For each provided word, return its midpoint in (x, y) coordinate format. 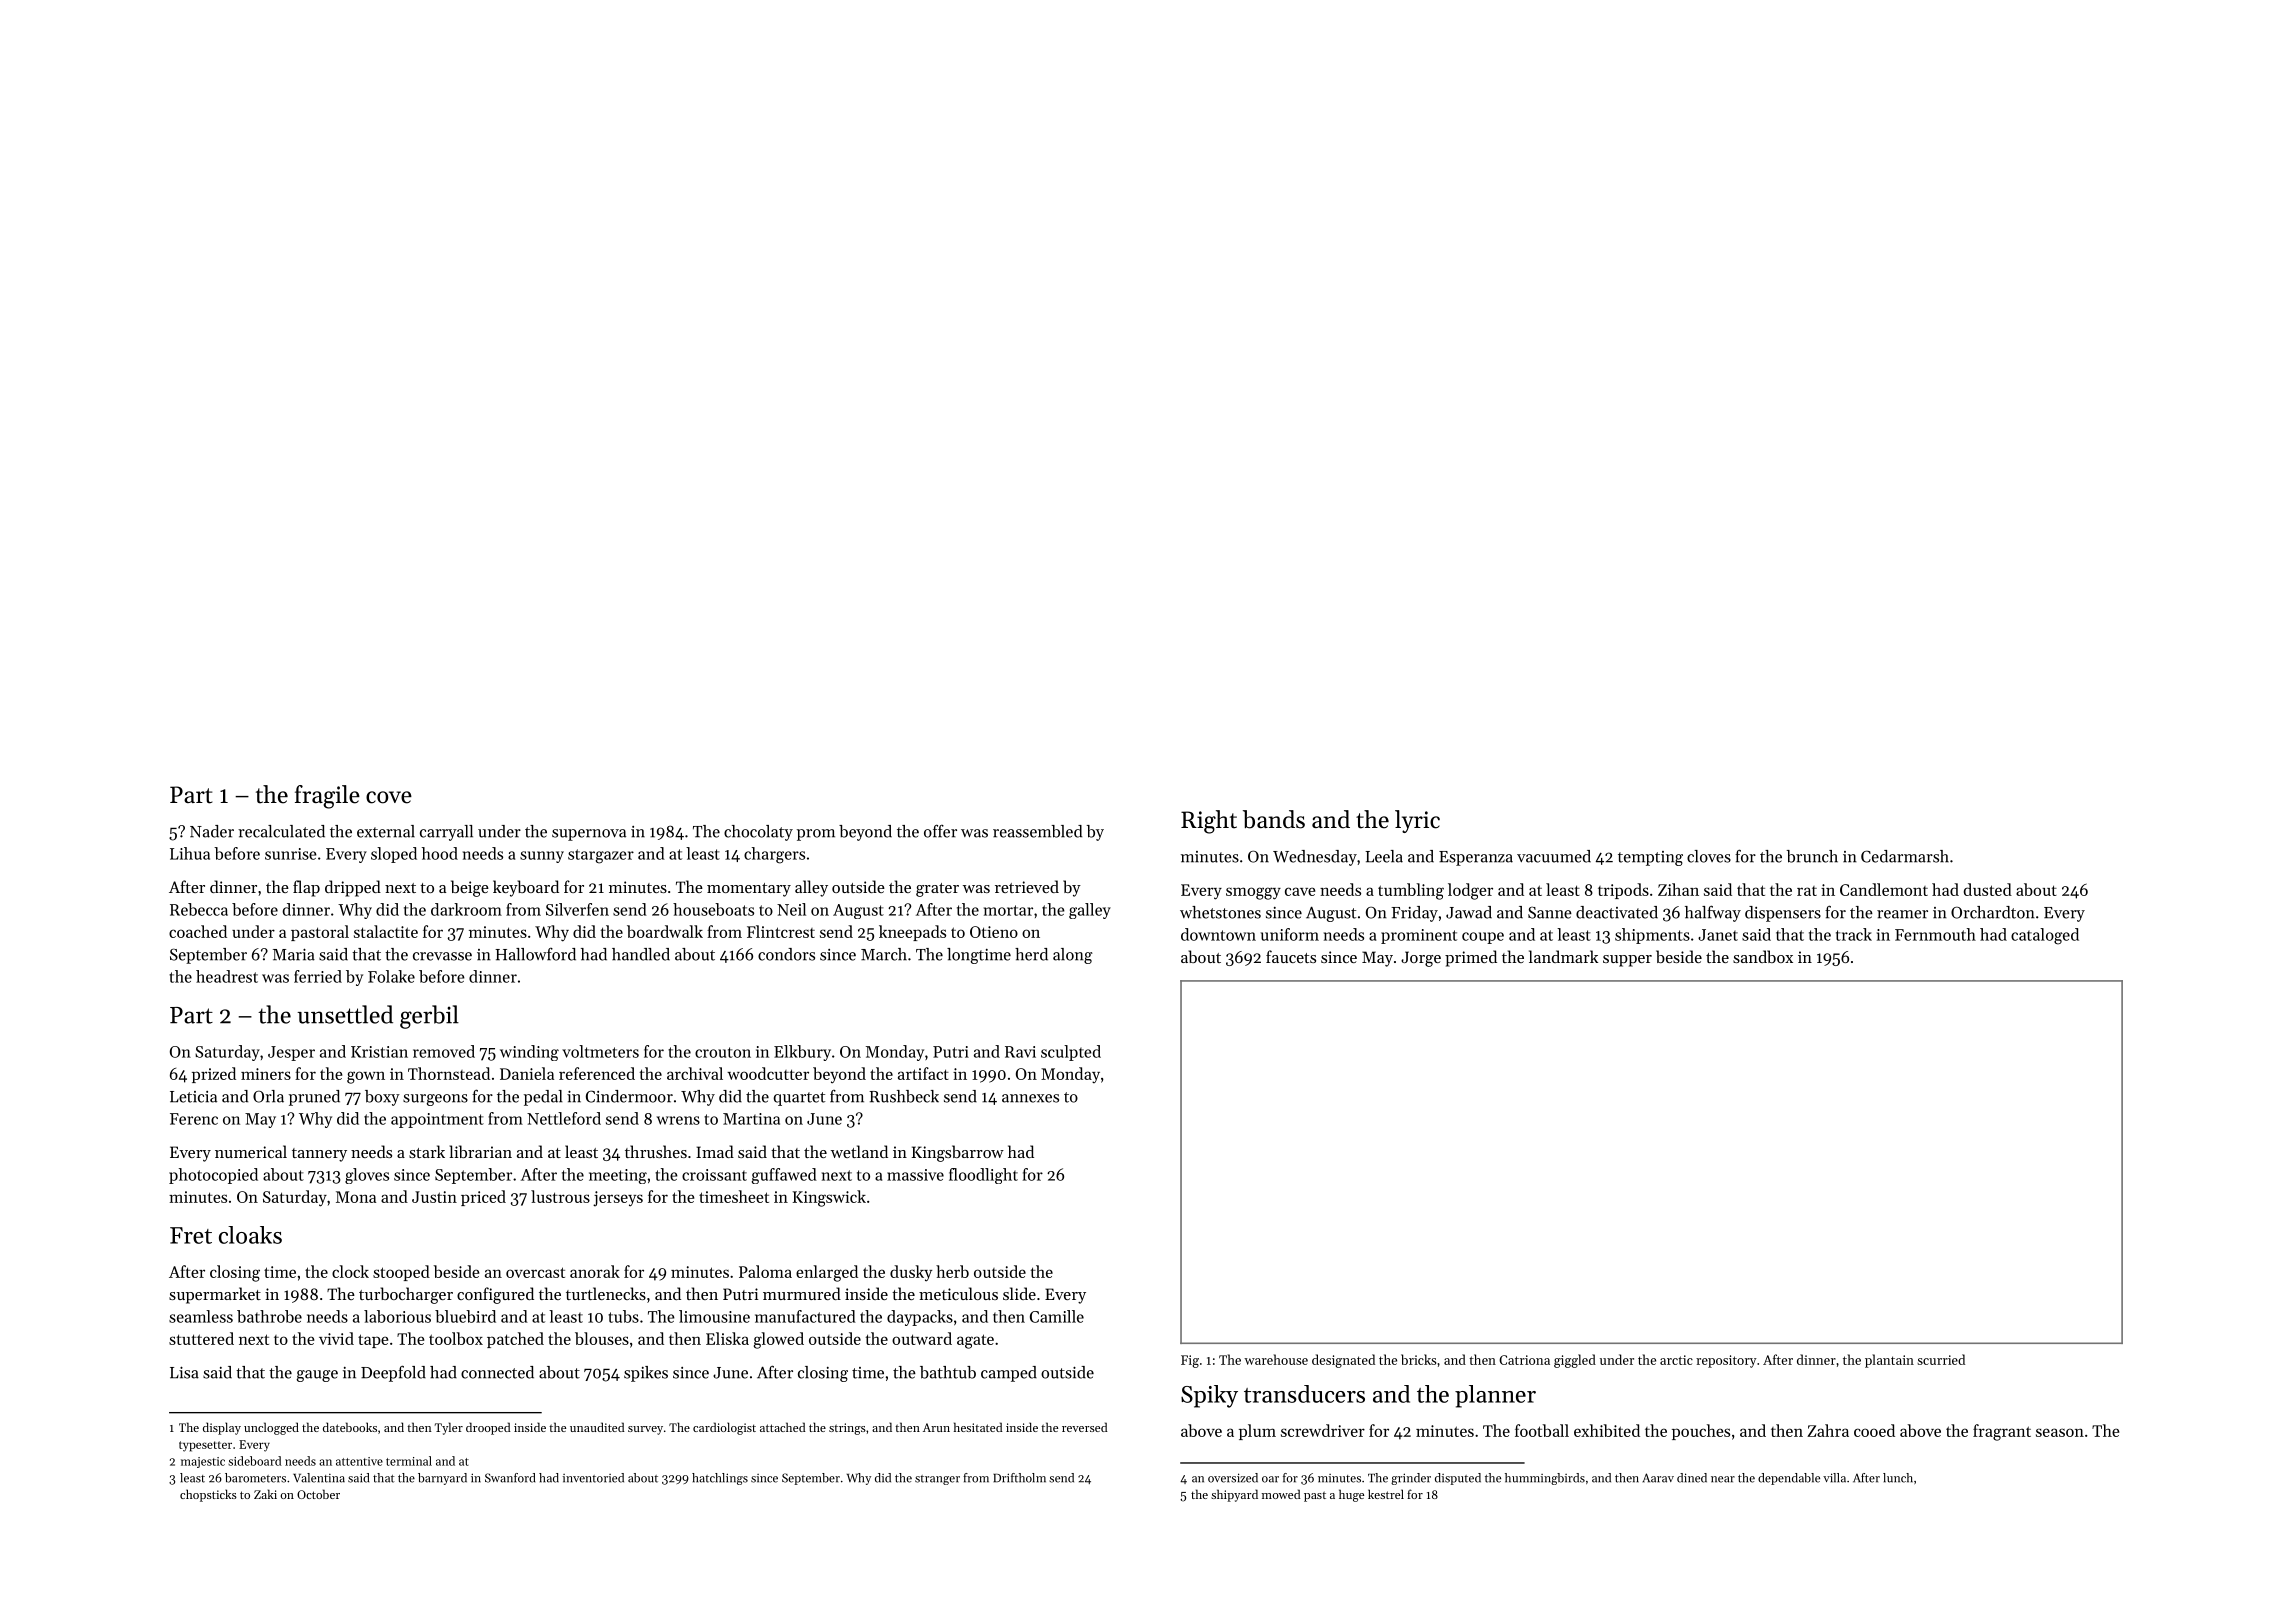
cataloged (2045, 936)
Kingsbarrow (958, 1153)
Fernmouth (1935, 934)
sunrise (291, 854)
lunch (1898, 1478)
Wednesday (1315, 858)
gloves (367, 1176)
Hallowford (535, 954)
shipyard (1234, 1495)
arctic (1676, 1360)
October (318, 1494)
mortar (1008, 910)
